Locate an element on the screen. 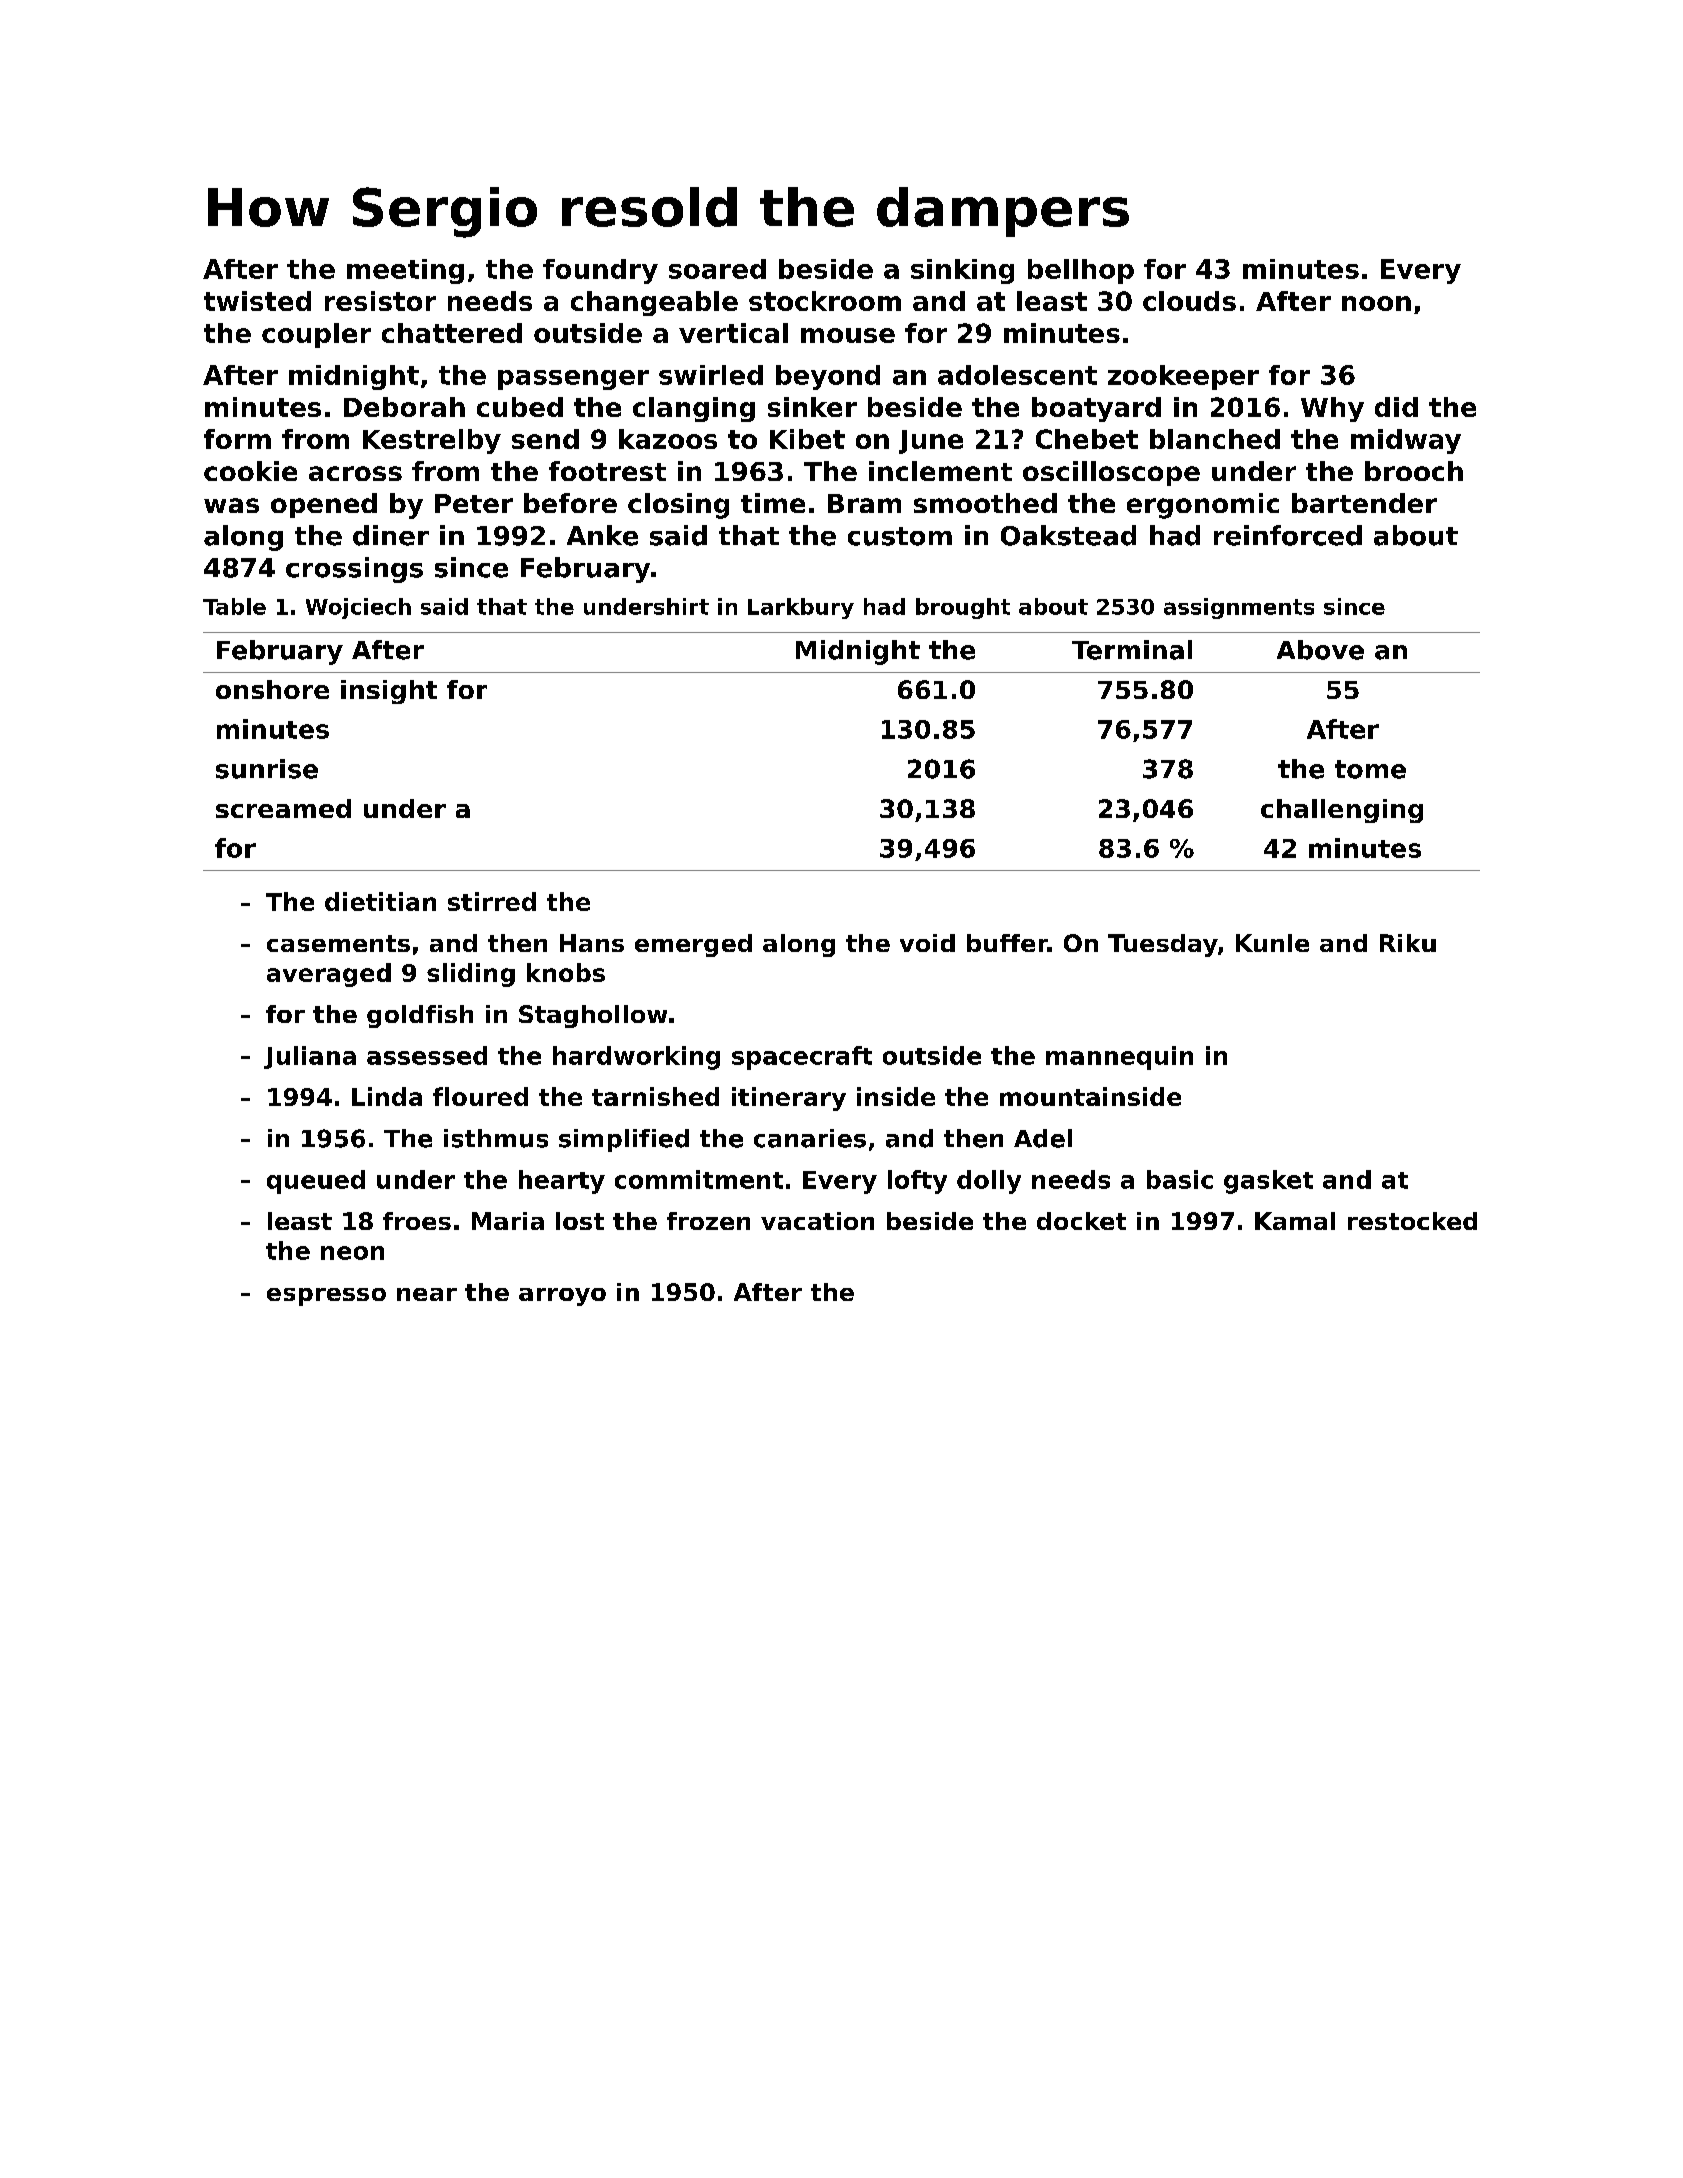  brought is located at coordinates (963, 608).
